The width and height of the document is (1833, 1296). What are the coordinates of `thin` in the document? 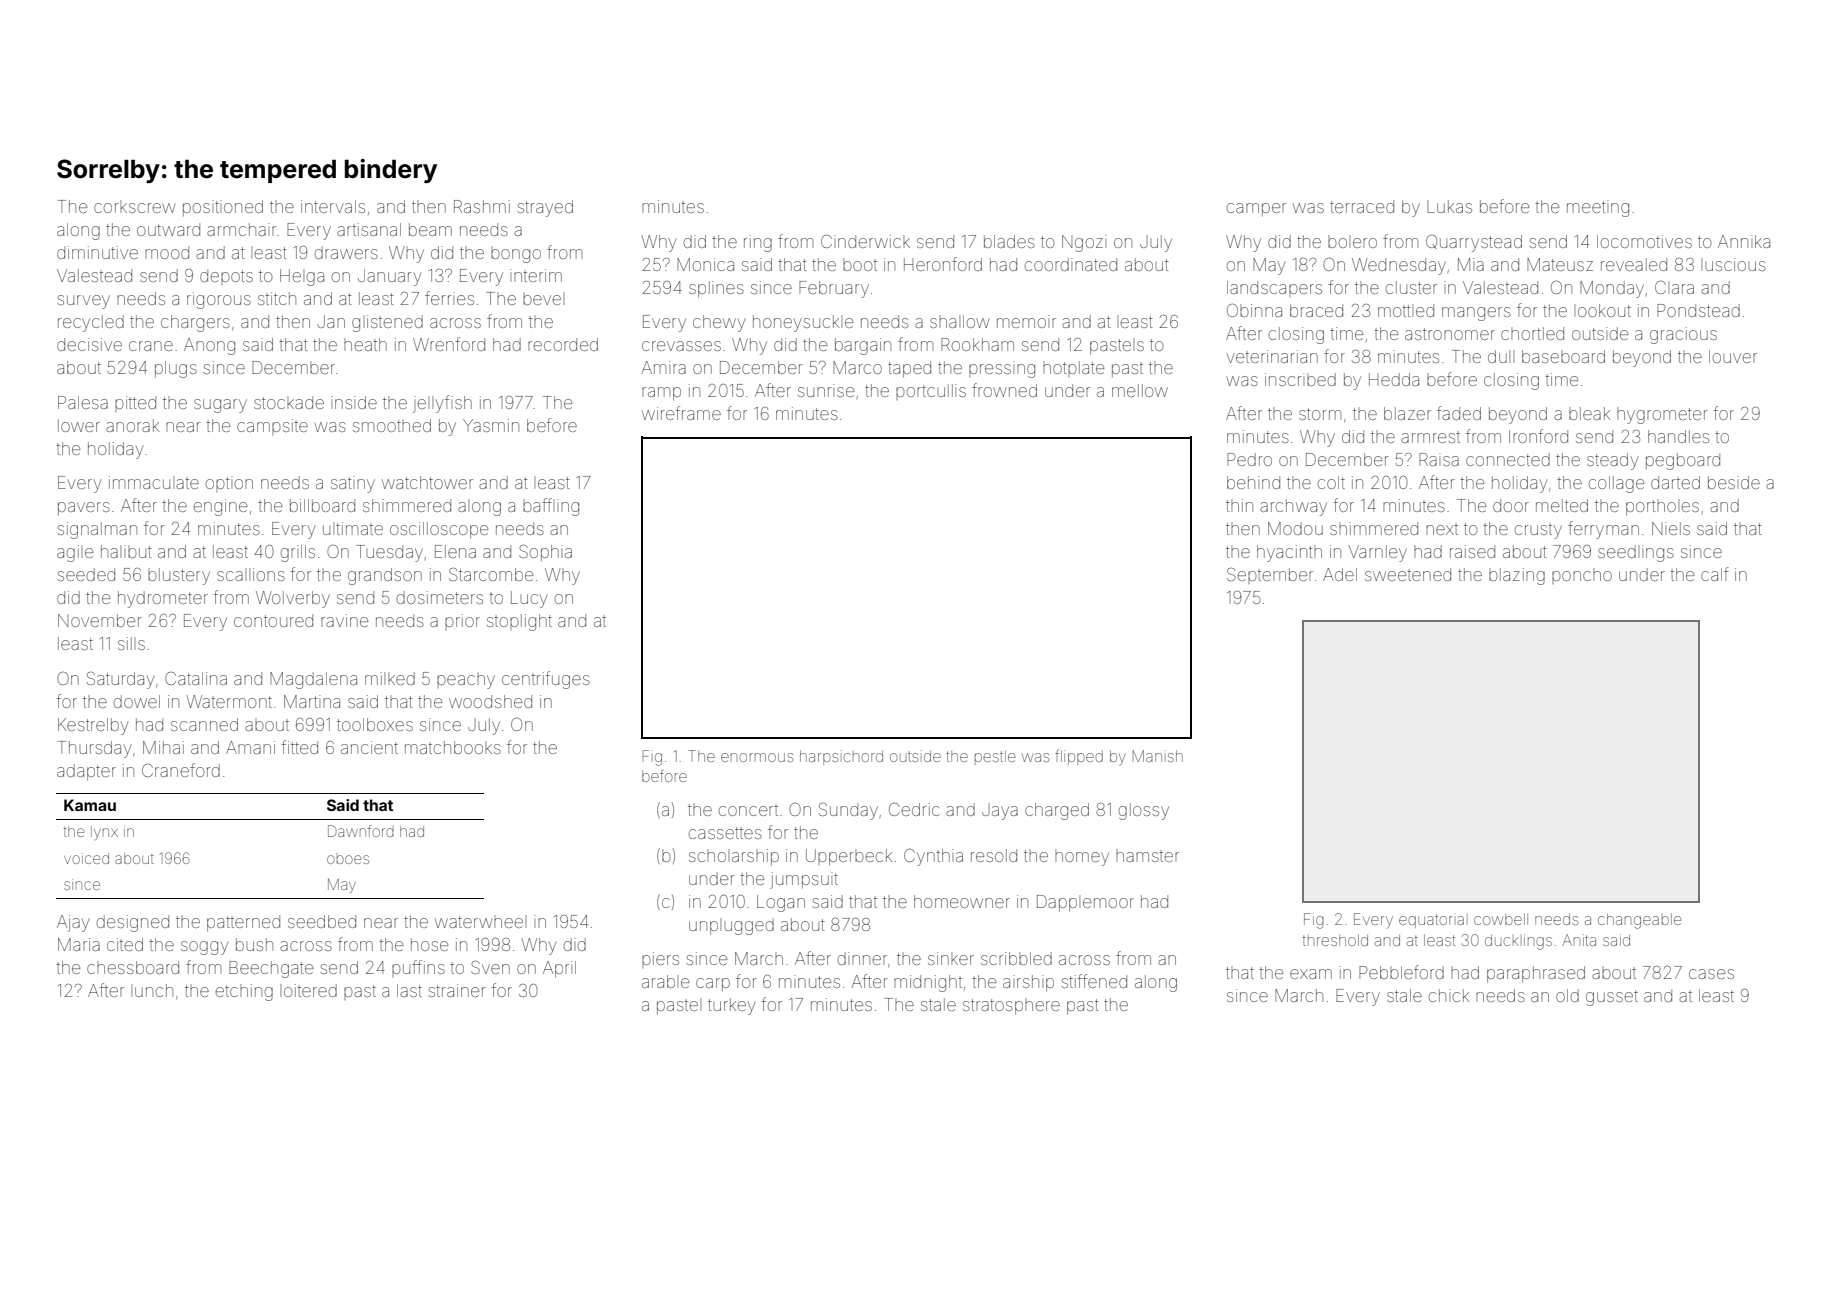 It's located at (1239, 505).
